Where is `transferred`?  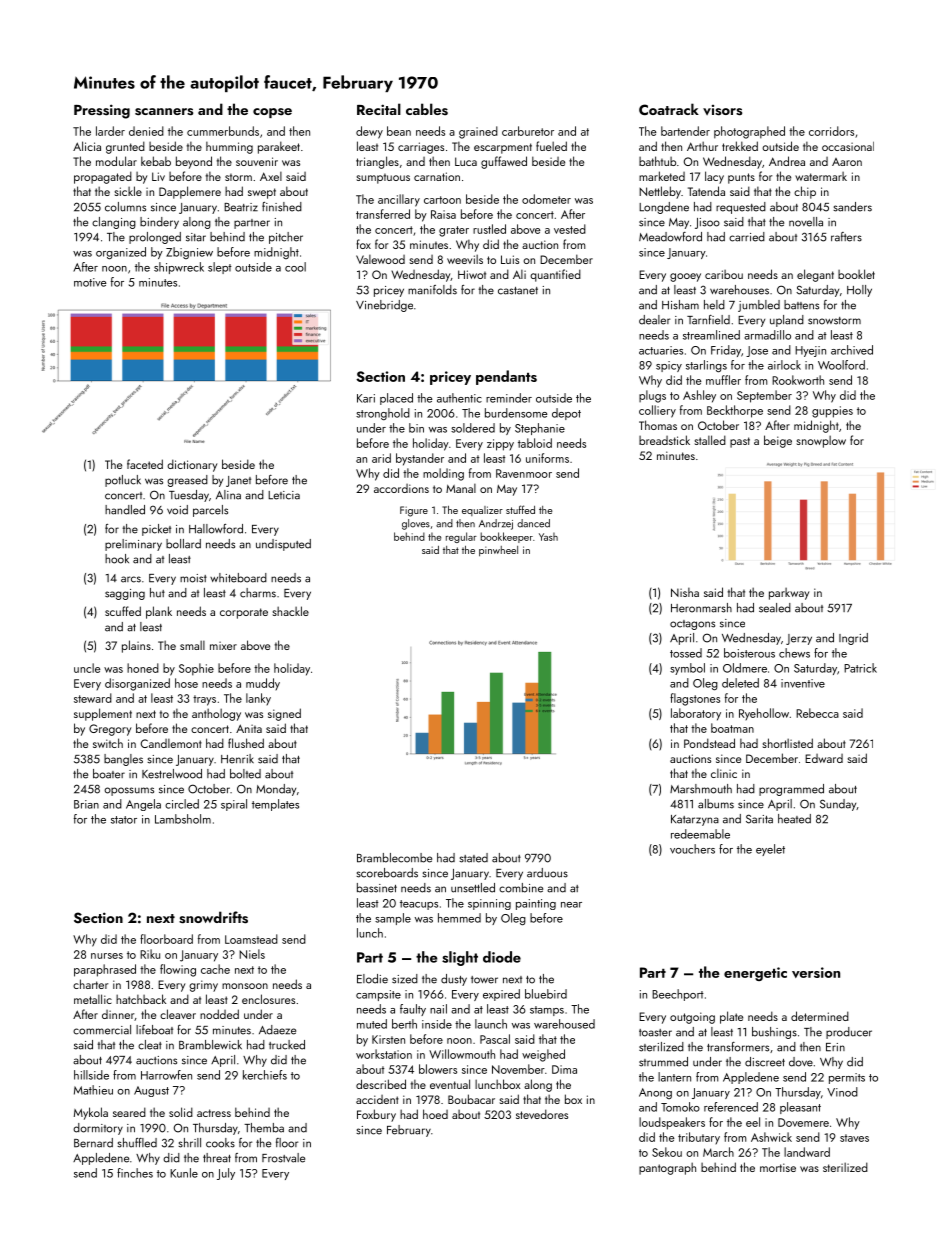
transferred is located at coordinates (383, 214).
